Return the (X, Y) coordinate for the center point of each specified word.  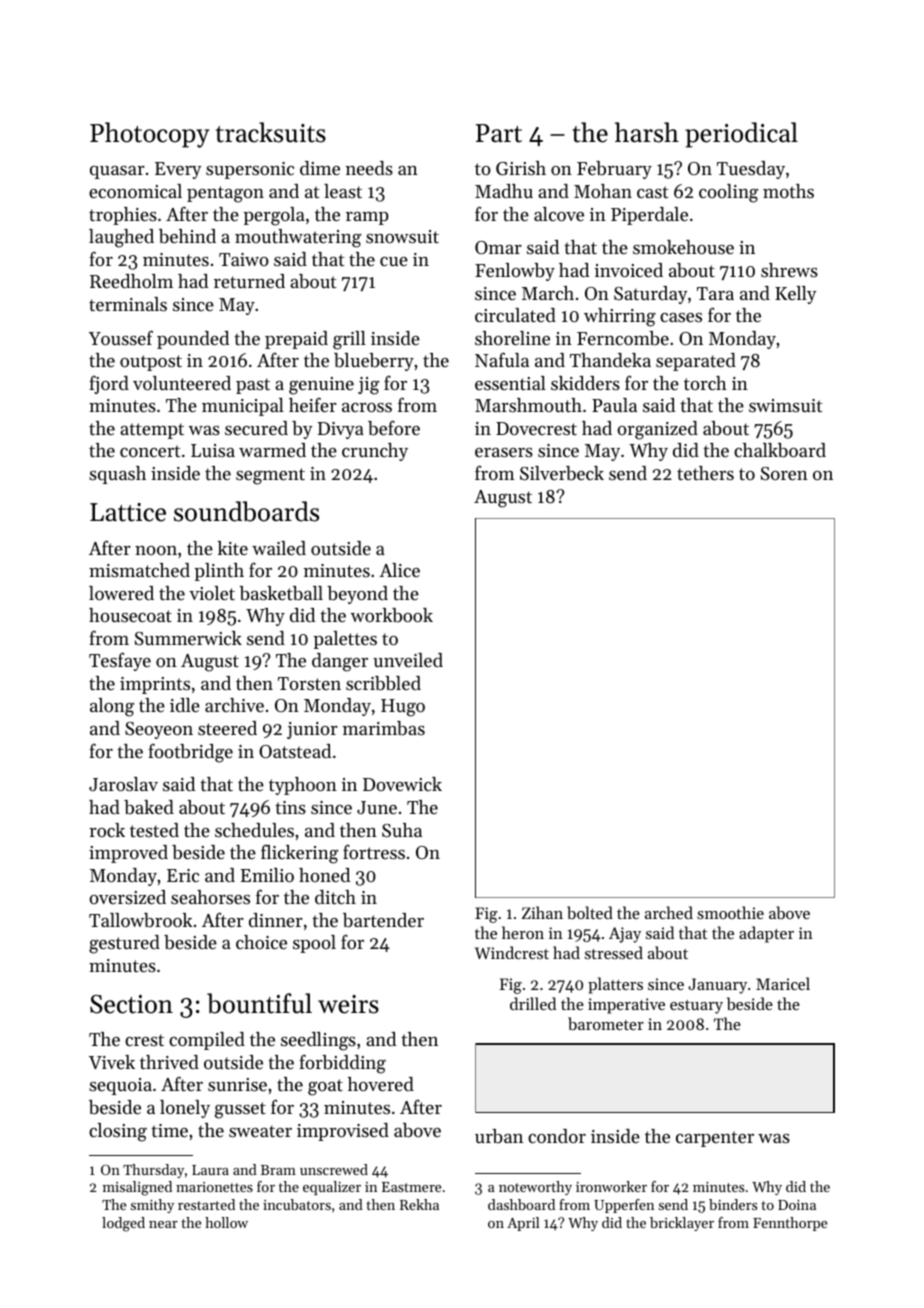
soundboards (246, 511)
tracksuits (271, 132)
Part (499, 133)
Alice (399, 570)
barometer (606, 1023)
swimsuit (785, 405)
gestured (124, 944)
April (523, 1224)
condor (557, 1136)
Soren (784, 474)
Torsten (309, 683)
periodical (741, 135)
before (394, 428)
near (163, 1224)
